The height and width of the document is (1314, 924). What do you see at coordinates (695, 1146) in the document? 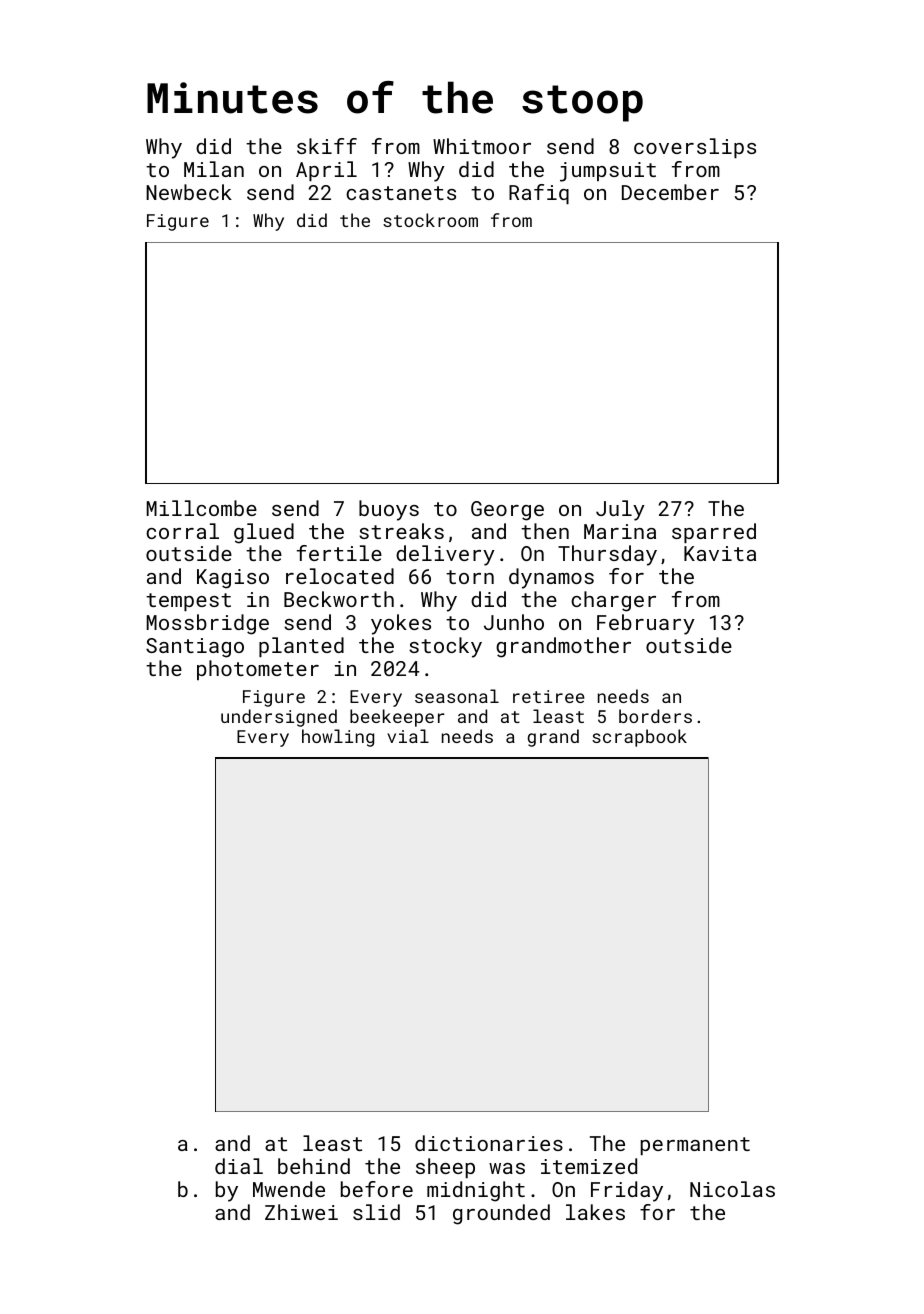
I see `permanent` at bounding box center [695, 1146].
